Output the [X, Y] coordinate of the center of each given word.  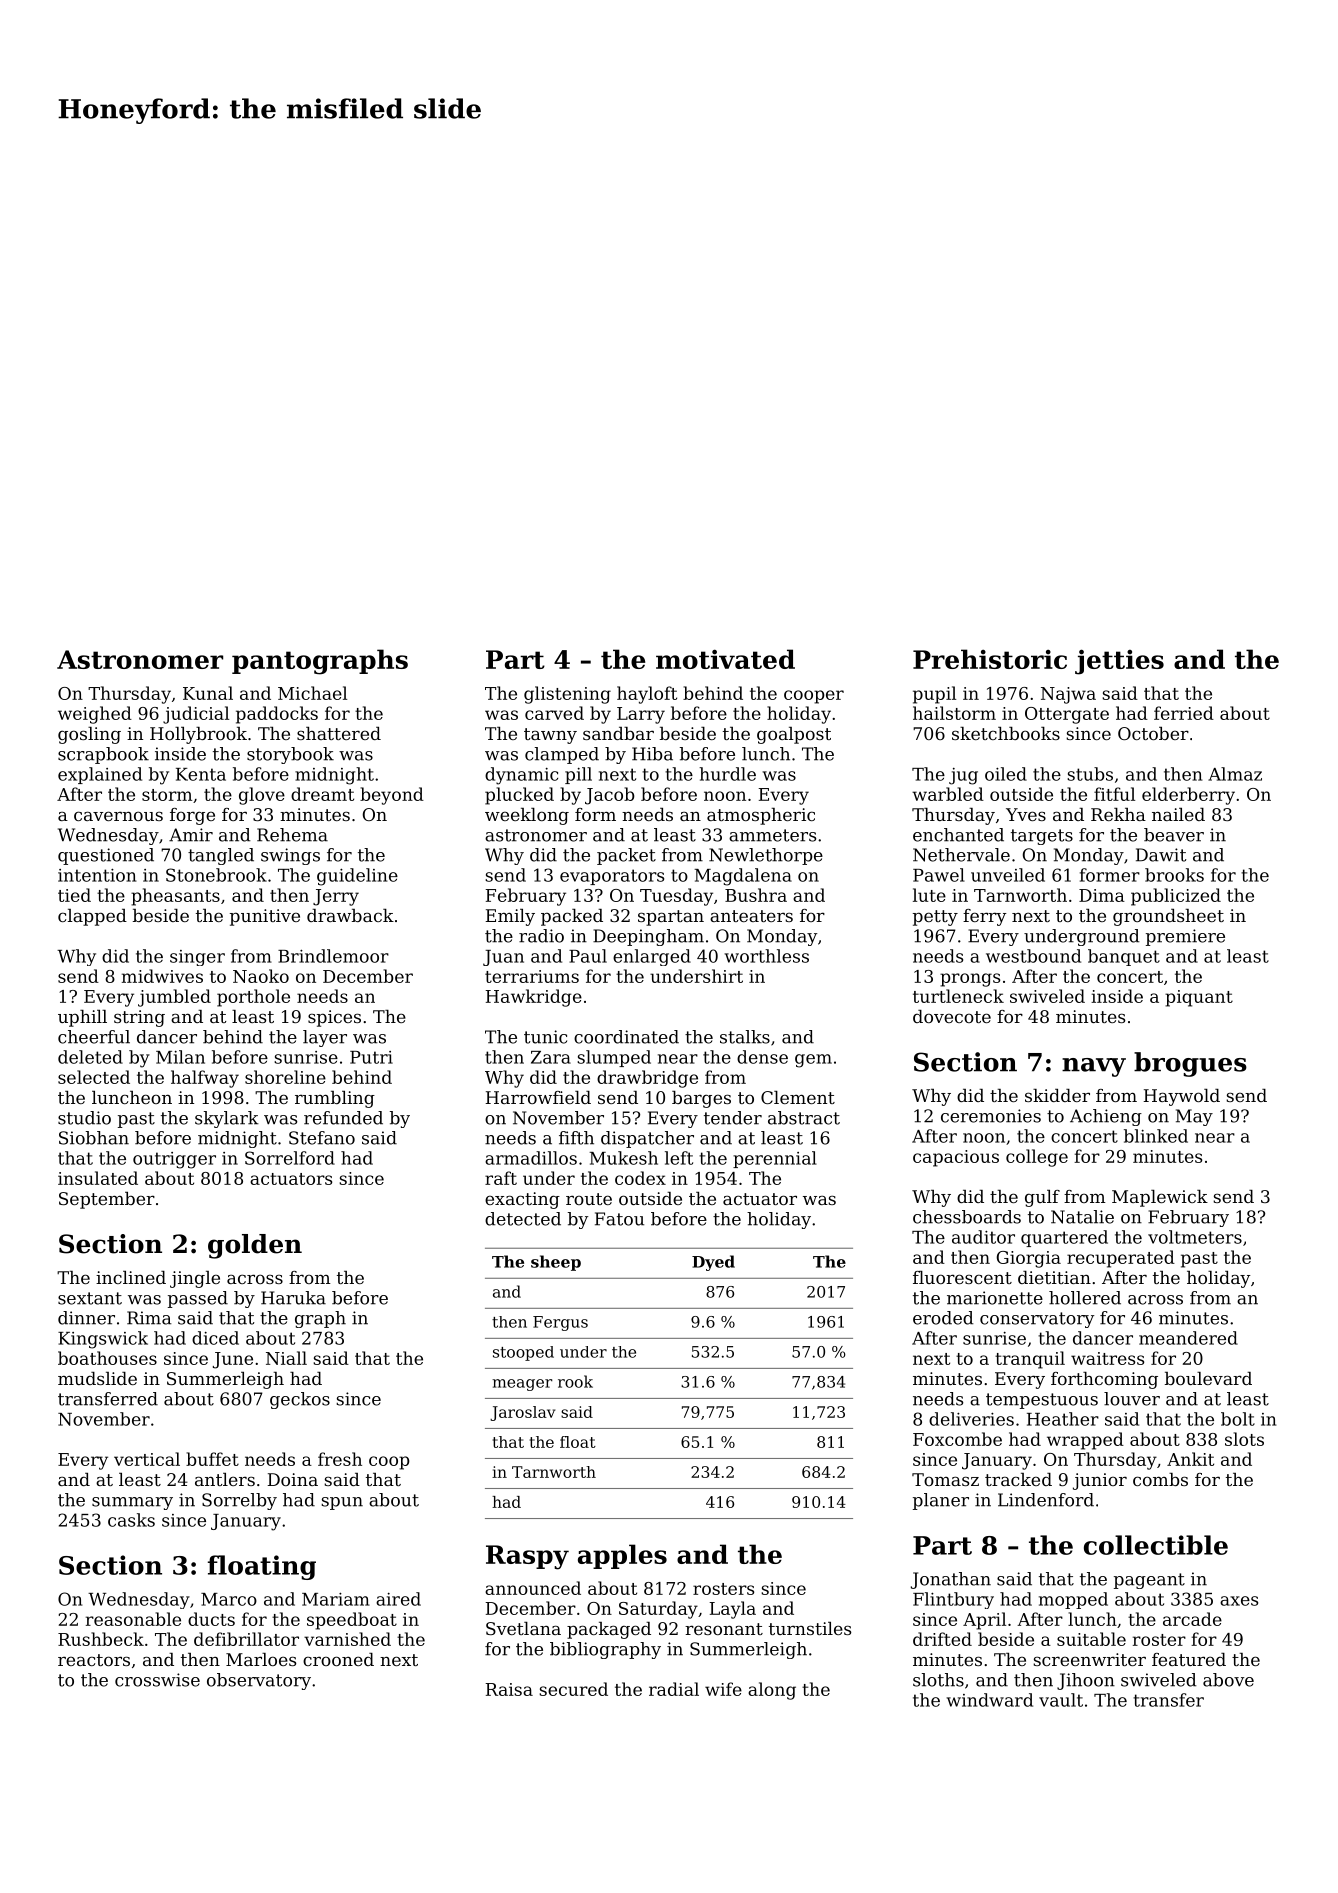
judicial [196, 715]
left [679, 1158]
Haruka [293, 1298]
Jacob [610, 796]
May [1194, 1117]
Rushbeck [101, 1639]
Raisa [509, 1689]
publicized [1176, 897]
